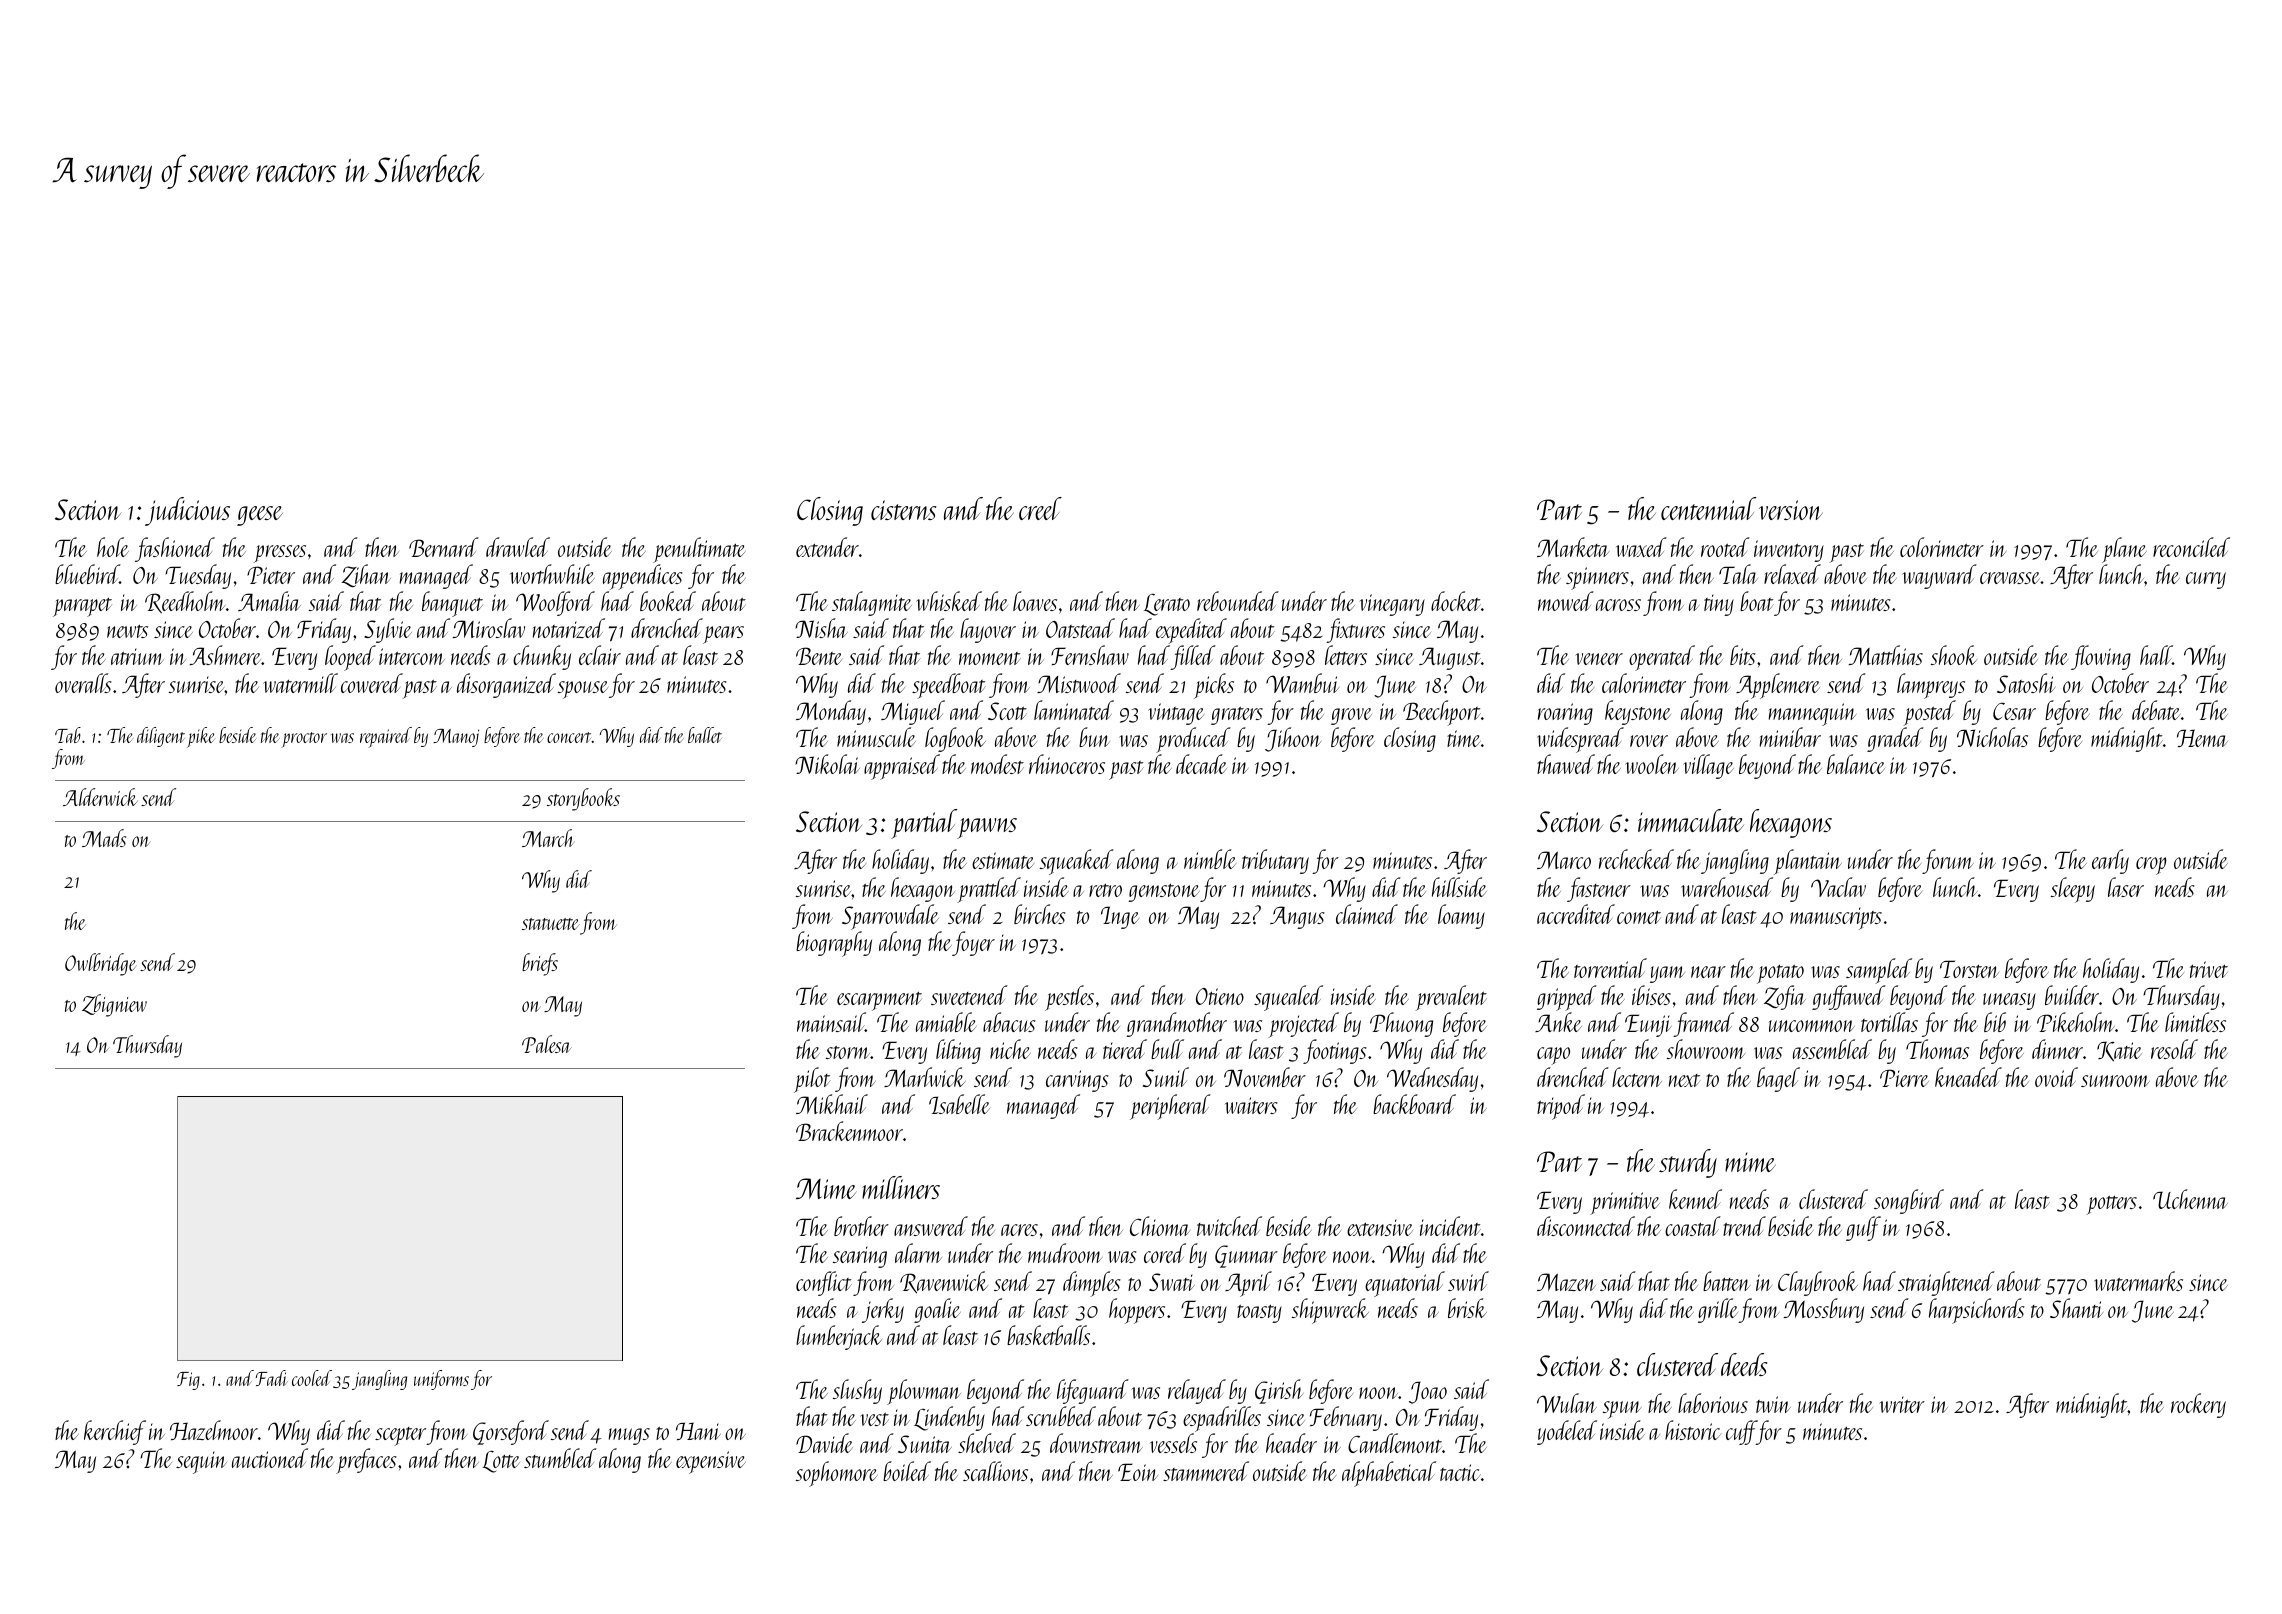  What do you see at coordinates (1695, 1199) in the document?
I see `kennel` at bounding box center [1695, 1199].
